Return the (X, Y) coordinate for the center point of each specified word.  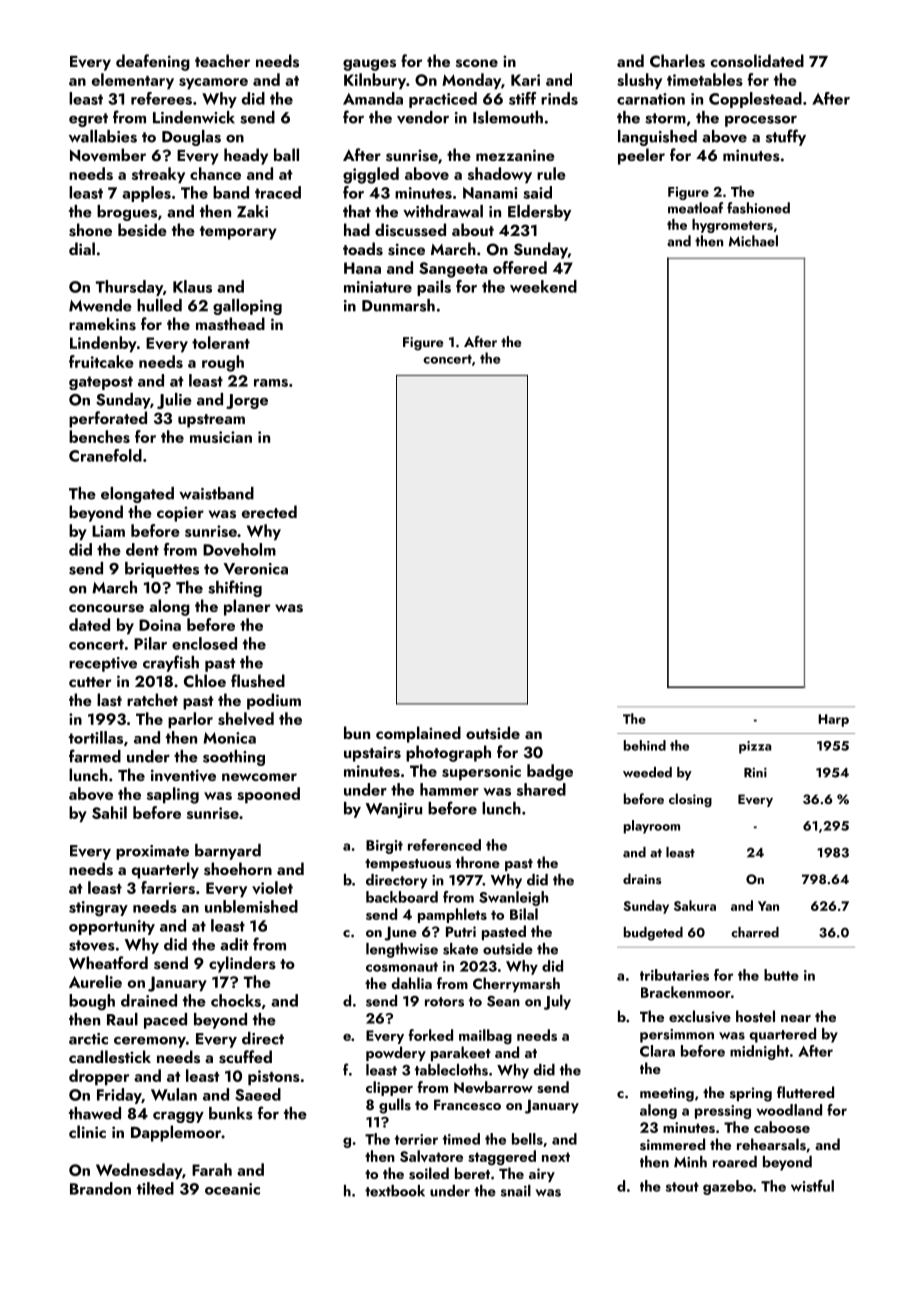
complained (418, 734)
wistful (812, 1186)
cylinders (242, 964)
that (357, 211)
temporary (238, 233)
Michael (753, 241)
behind (645, 745)
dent (142, 549)
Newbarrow (493, 1087)
